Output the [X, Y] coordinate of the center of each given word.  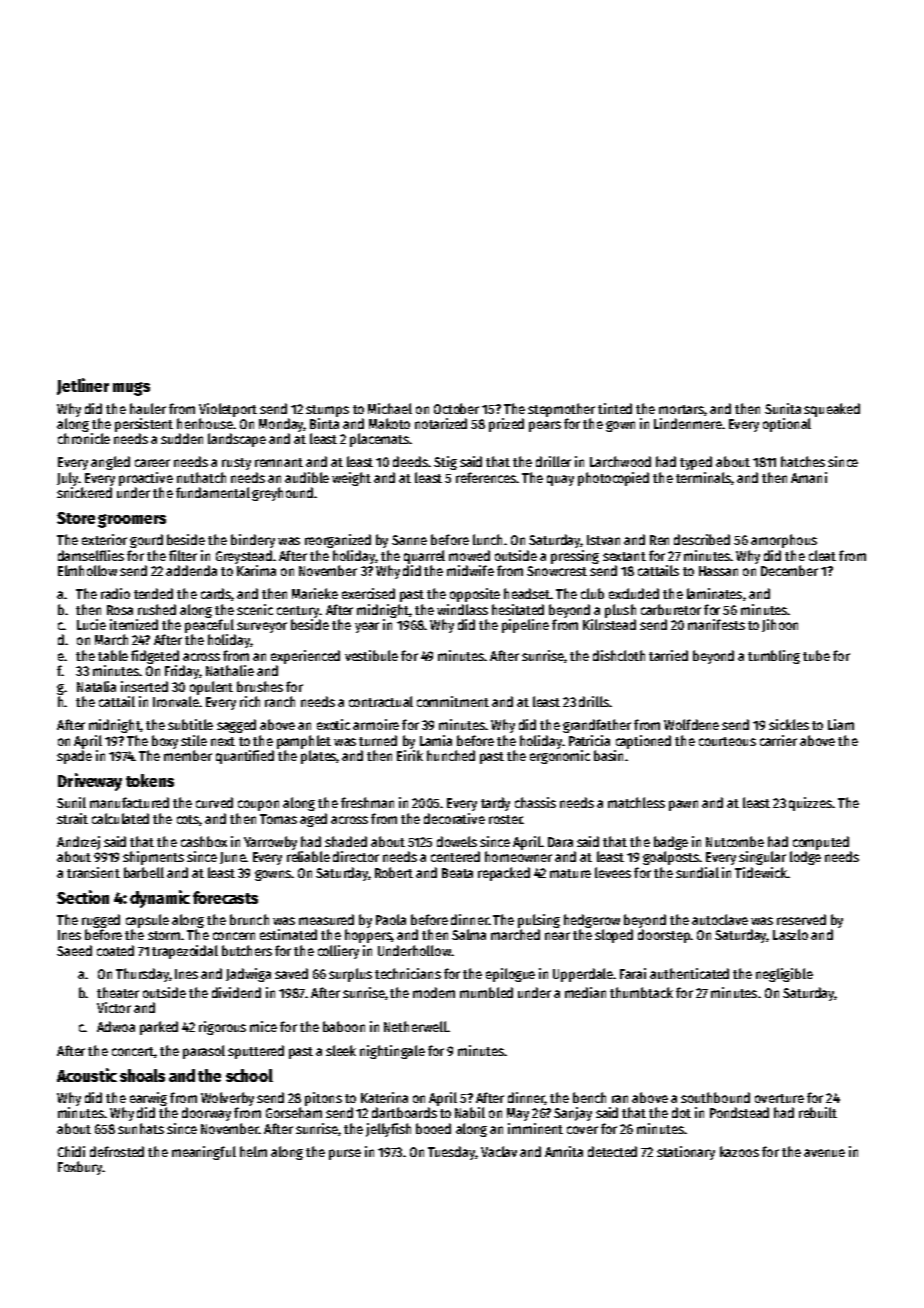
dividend [236, 992]
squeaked [832, 410]
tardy [495, 804]
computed [821, 843]
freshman [367, 802]
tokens [150, 780]
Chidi [71, 1151]
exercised [368, 593]
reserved [801, 919]
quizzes [810, 804]
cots [188, 820]
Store [76, 518]
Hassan [718, 571]
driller [553, 461]
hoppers [368, 936]
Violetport [228, 410]
